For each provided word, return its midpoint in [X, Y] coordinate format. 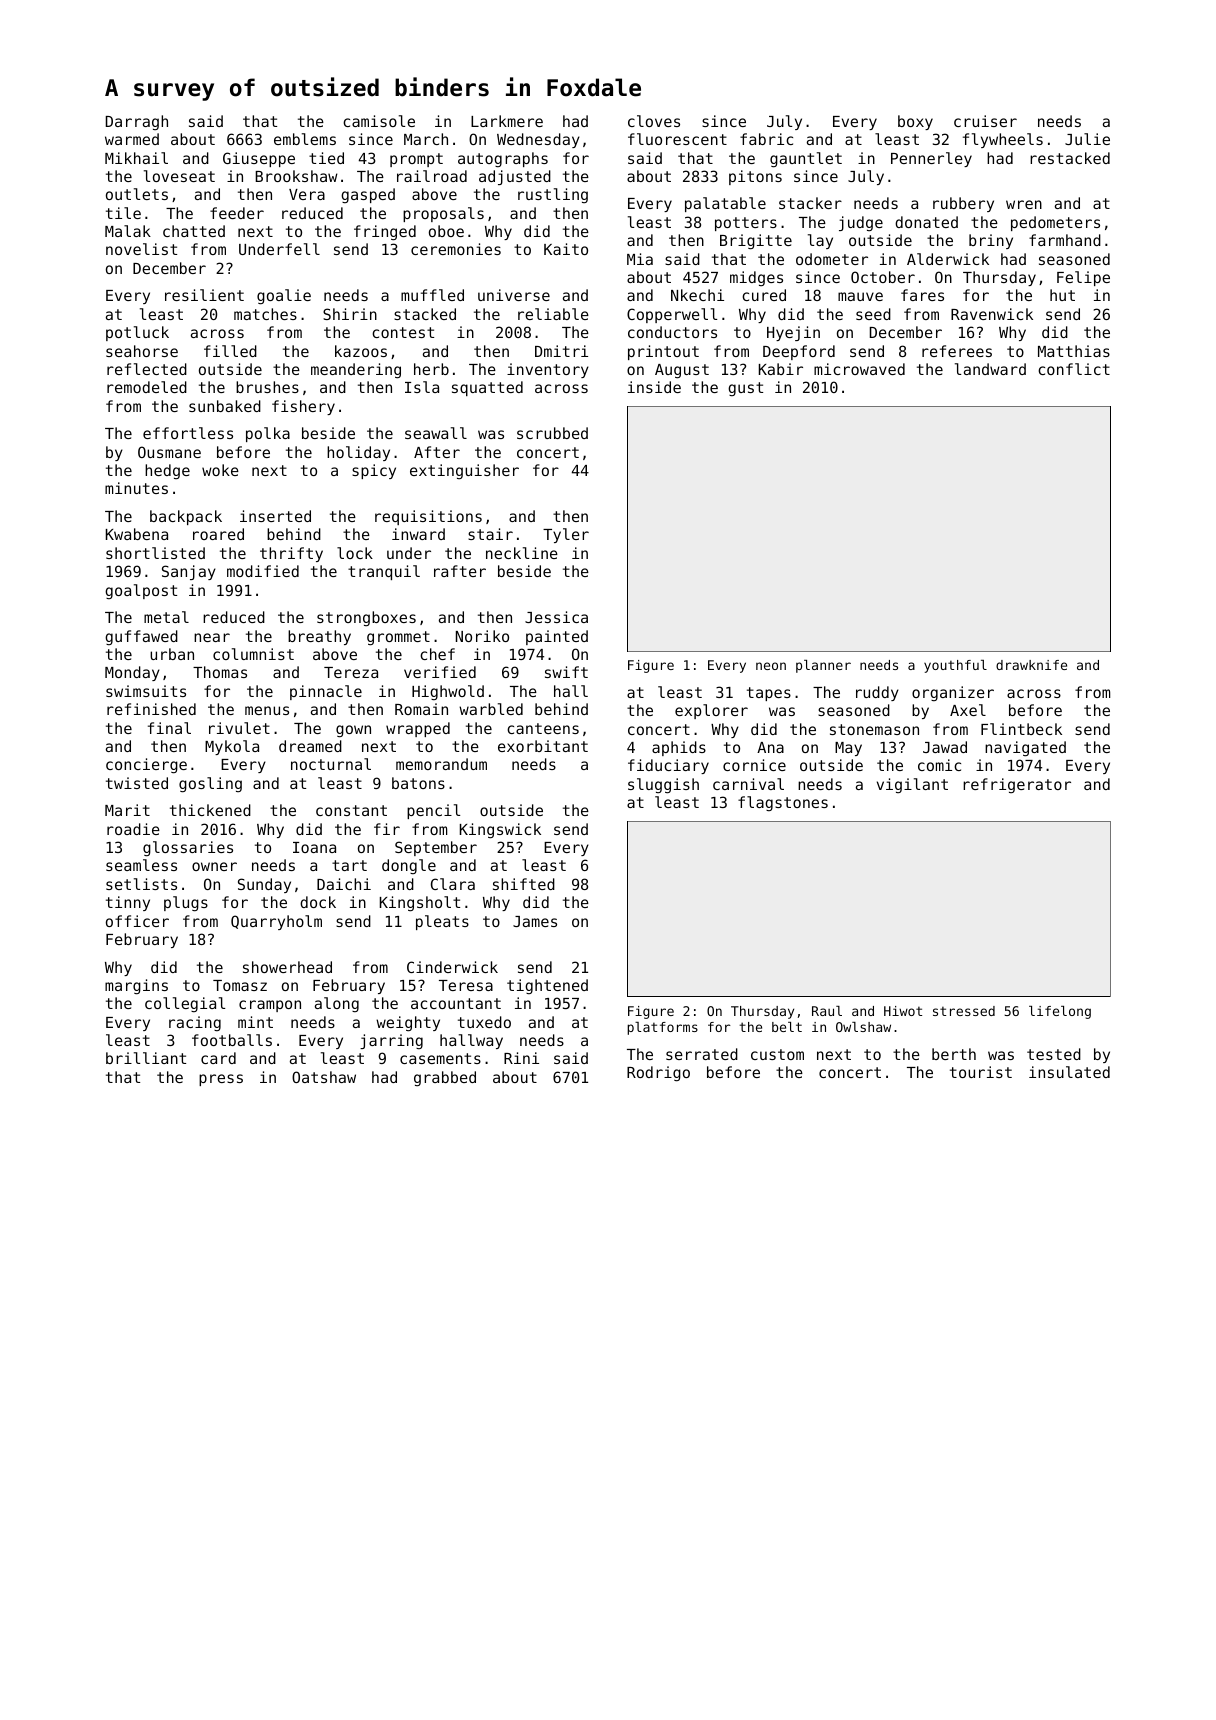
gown [353, 731]
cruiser [985, 121]
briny [991, 241]
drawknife [1031, 665]
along [337, 1004]
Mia [640, 259]
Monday [132, 673]
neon [771, 666]
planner [823, 666]
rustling [553, 195]
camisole [379, 121]
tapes [769, 694]
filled [230, 351]
